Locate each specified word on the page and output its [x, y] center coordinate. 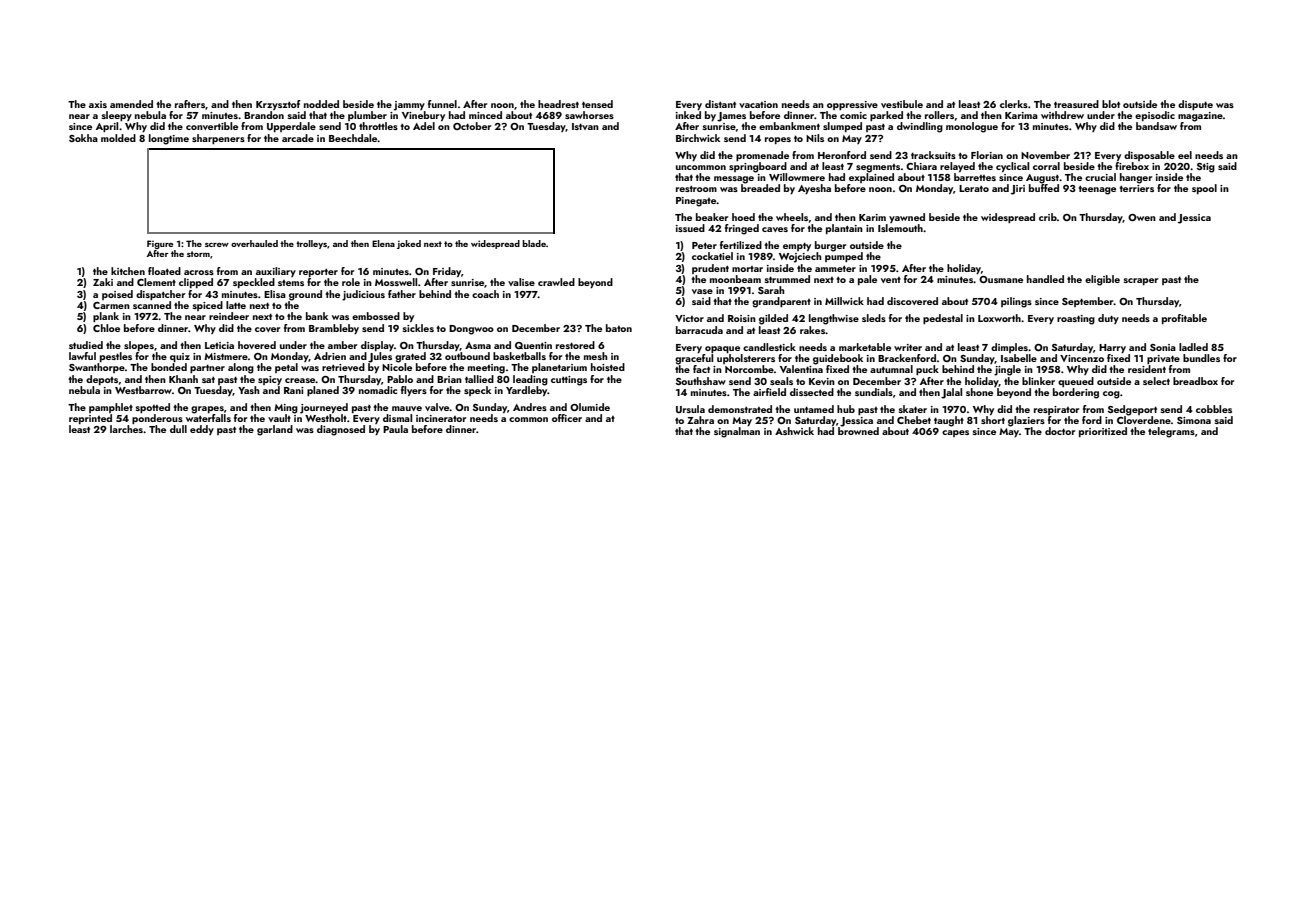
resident [1147, 369]
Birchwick [698, 138]
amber [342, 345]
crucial [1100, 177]
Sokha [83, 138]
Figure [160, 244]
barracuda [699, 330]
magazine [1200, 117]
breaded [760, 188]
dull [178, 429]
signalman [737, 432]
